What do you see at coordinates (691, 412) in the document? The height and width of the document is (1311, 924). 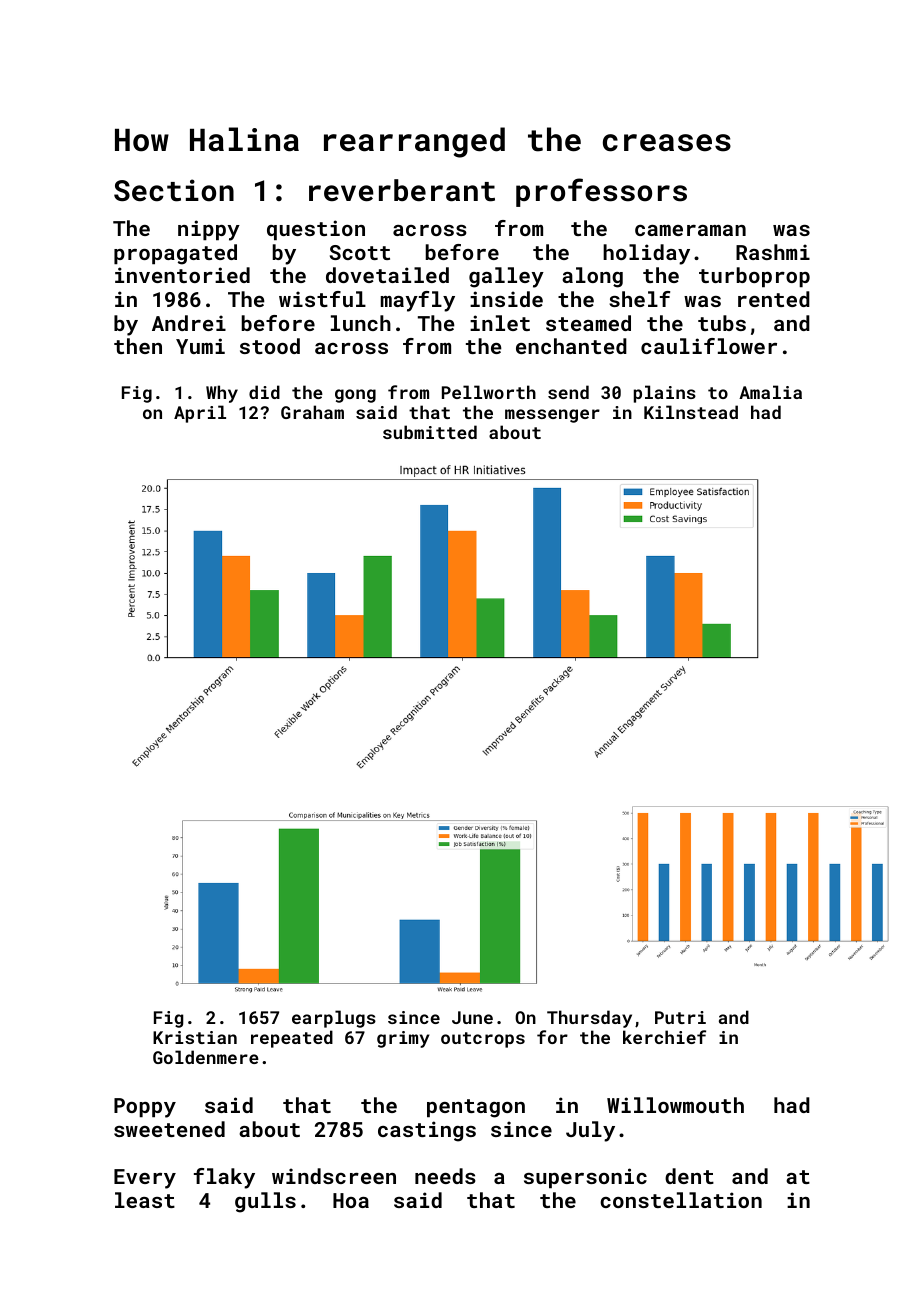 I see `Kilnstead` at bounding box center [691, 412].
